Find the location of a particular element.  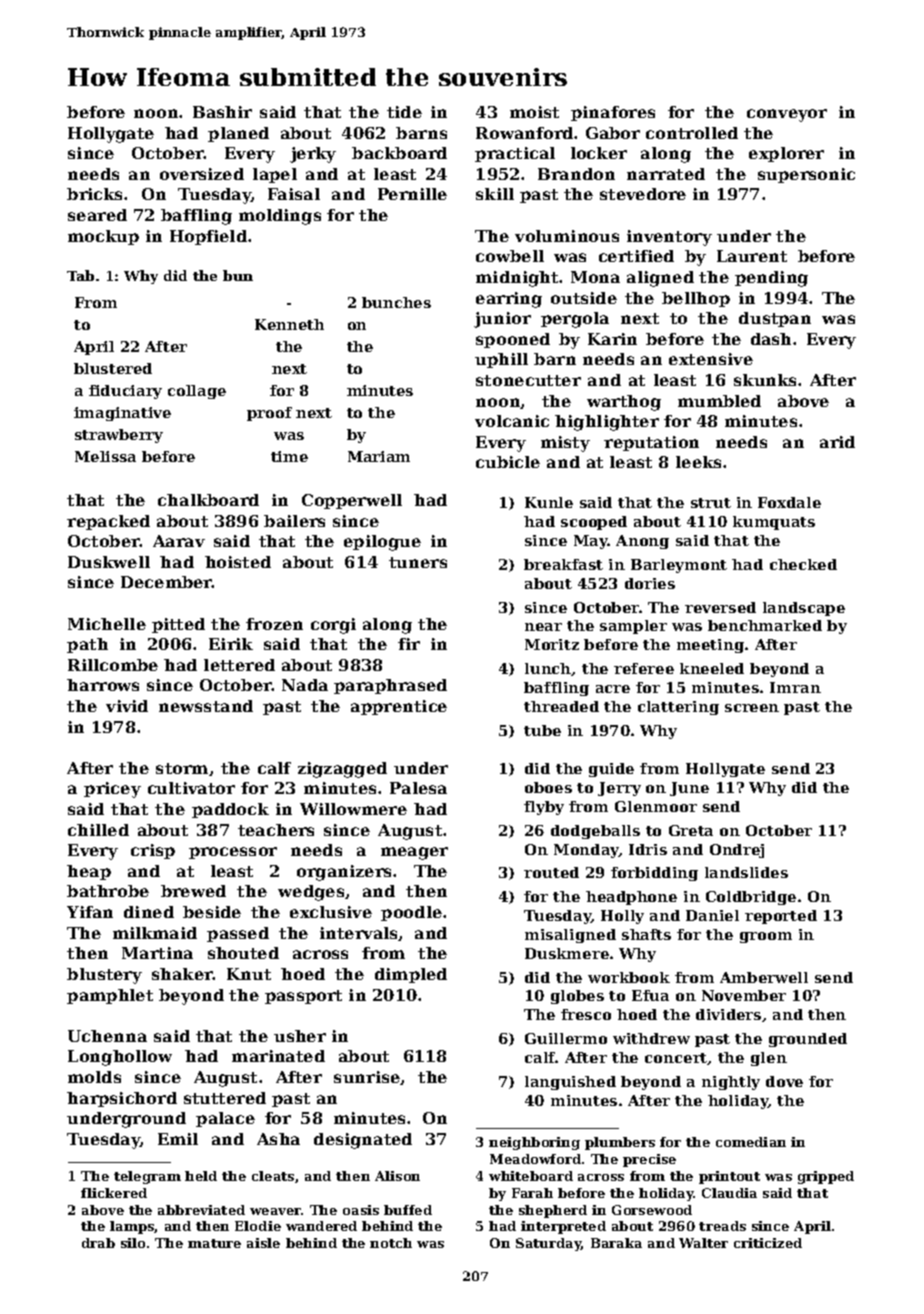

palace is located at coordinates (225, 1119).
